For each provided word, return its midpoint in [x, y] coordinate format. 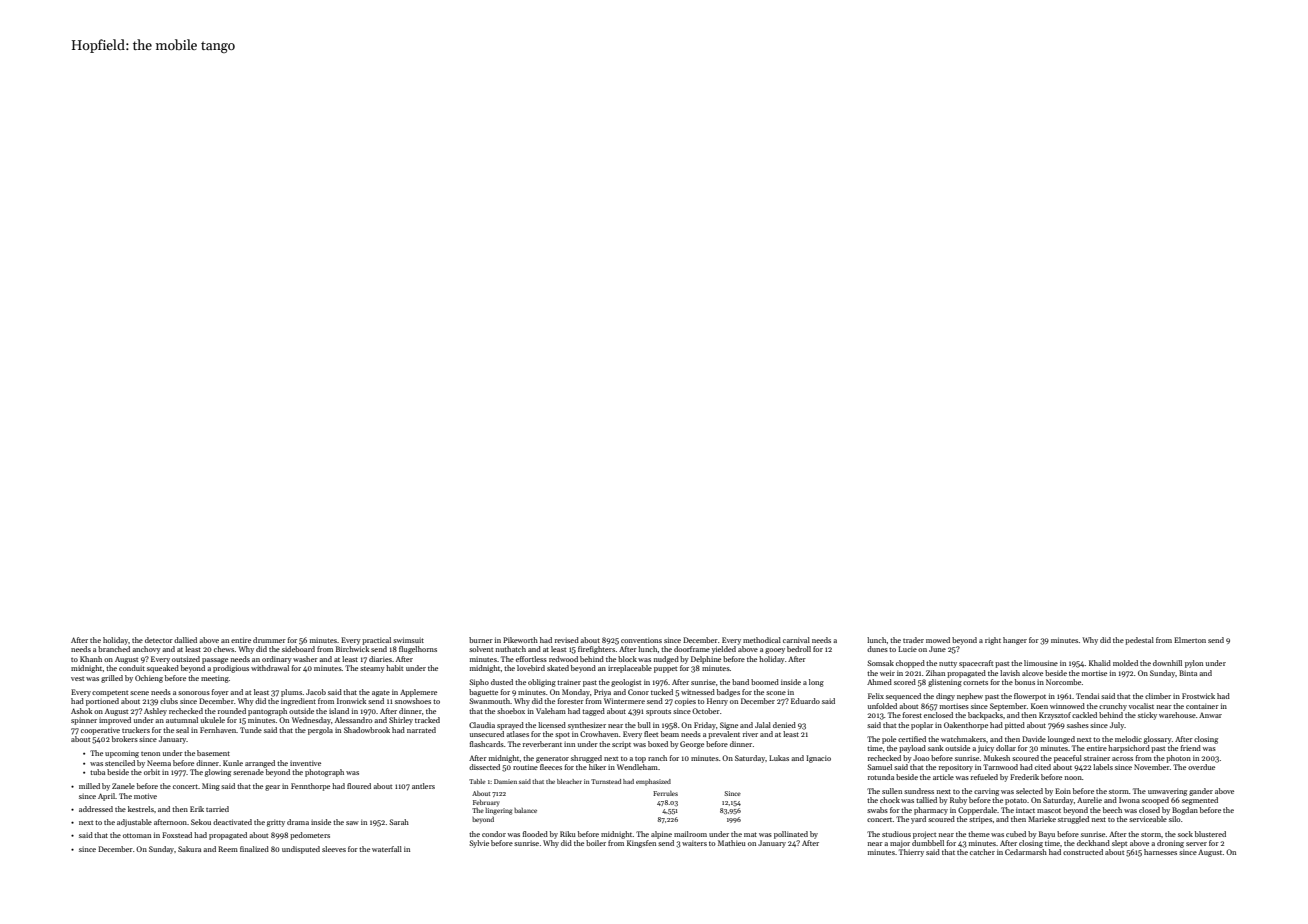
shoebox [511, 711]
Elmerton [1190, 640]
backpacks [985, 716]
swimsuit [408, 640]
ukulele [213, 720]
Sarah [399, 822]
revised [567, 640]
